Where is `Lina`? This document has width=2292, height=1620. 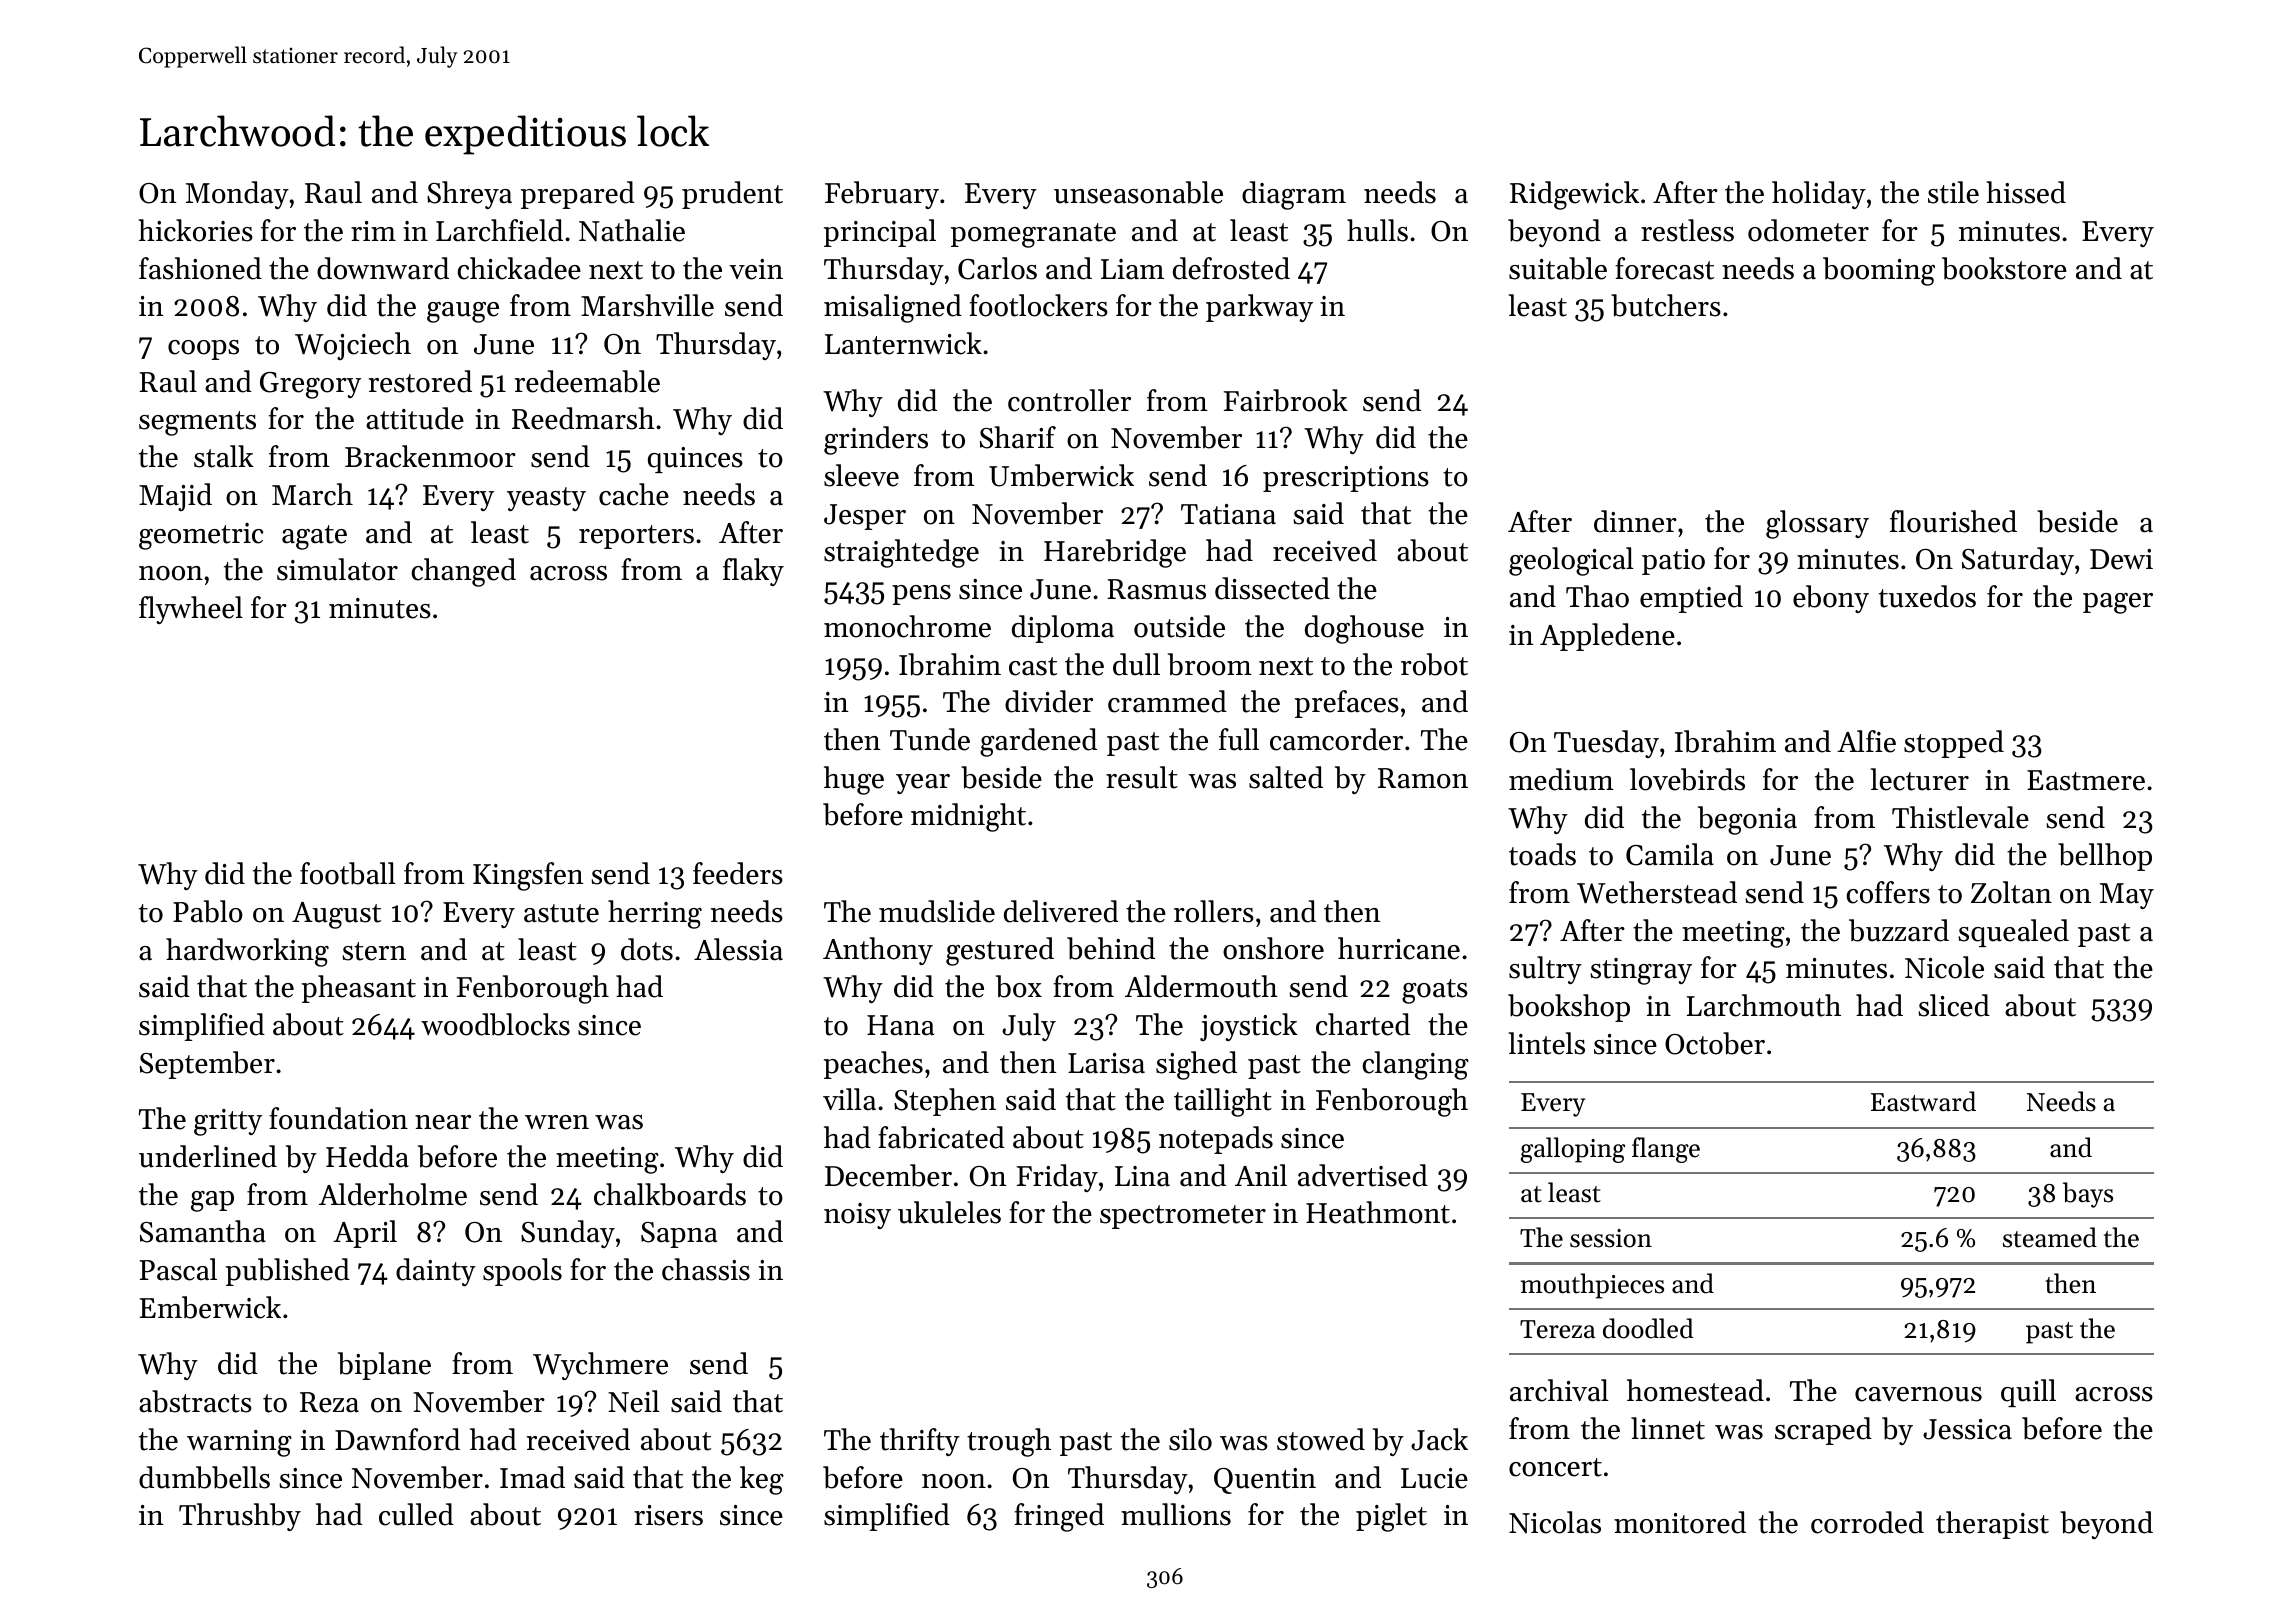
Lina is located at coordinates (1142, 1176).
